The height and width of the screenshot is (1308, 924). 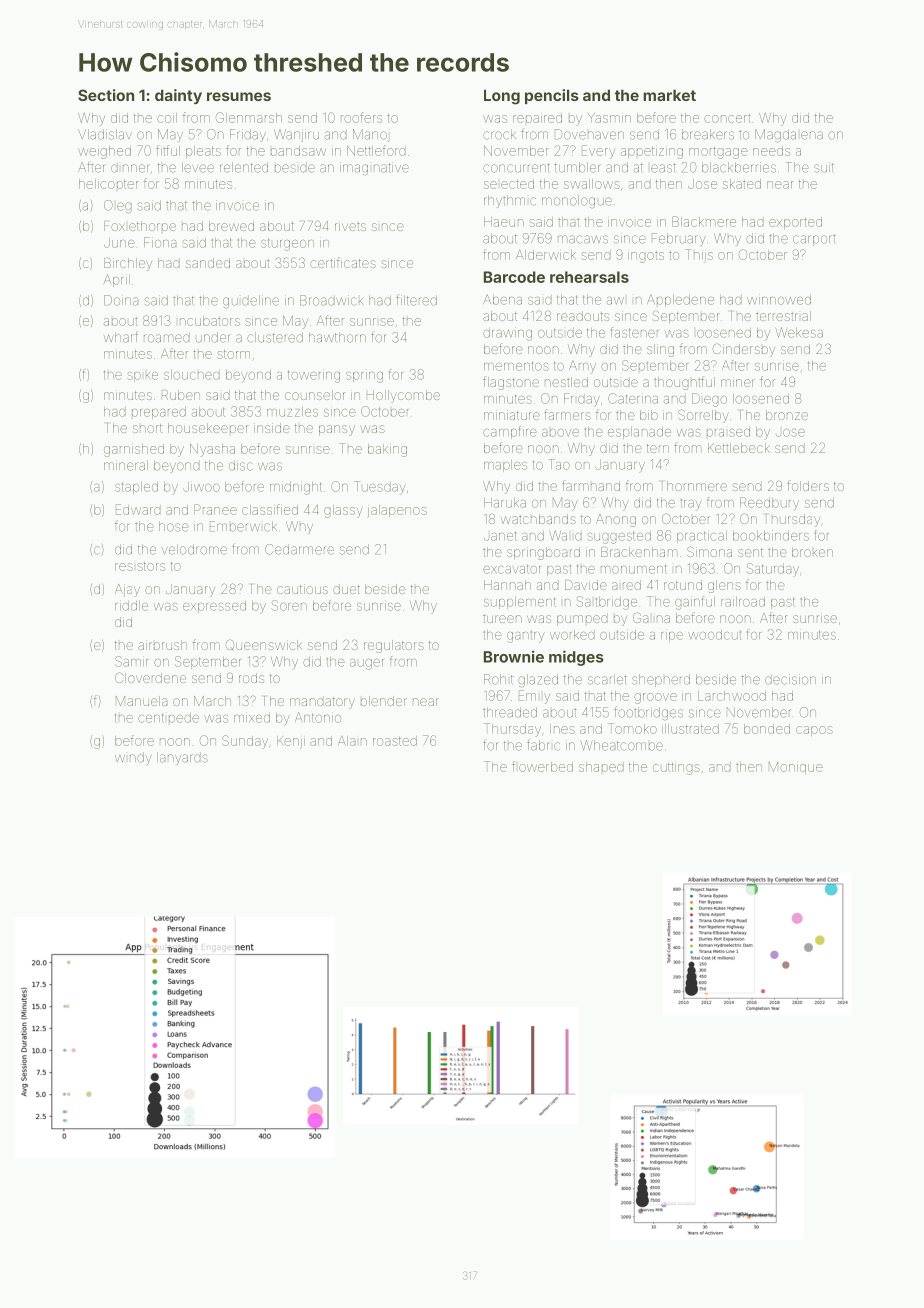 I want to click on duet, so click(x=346, y=589).
